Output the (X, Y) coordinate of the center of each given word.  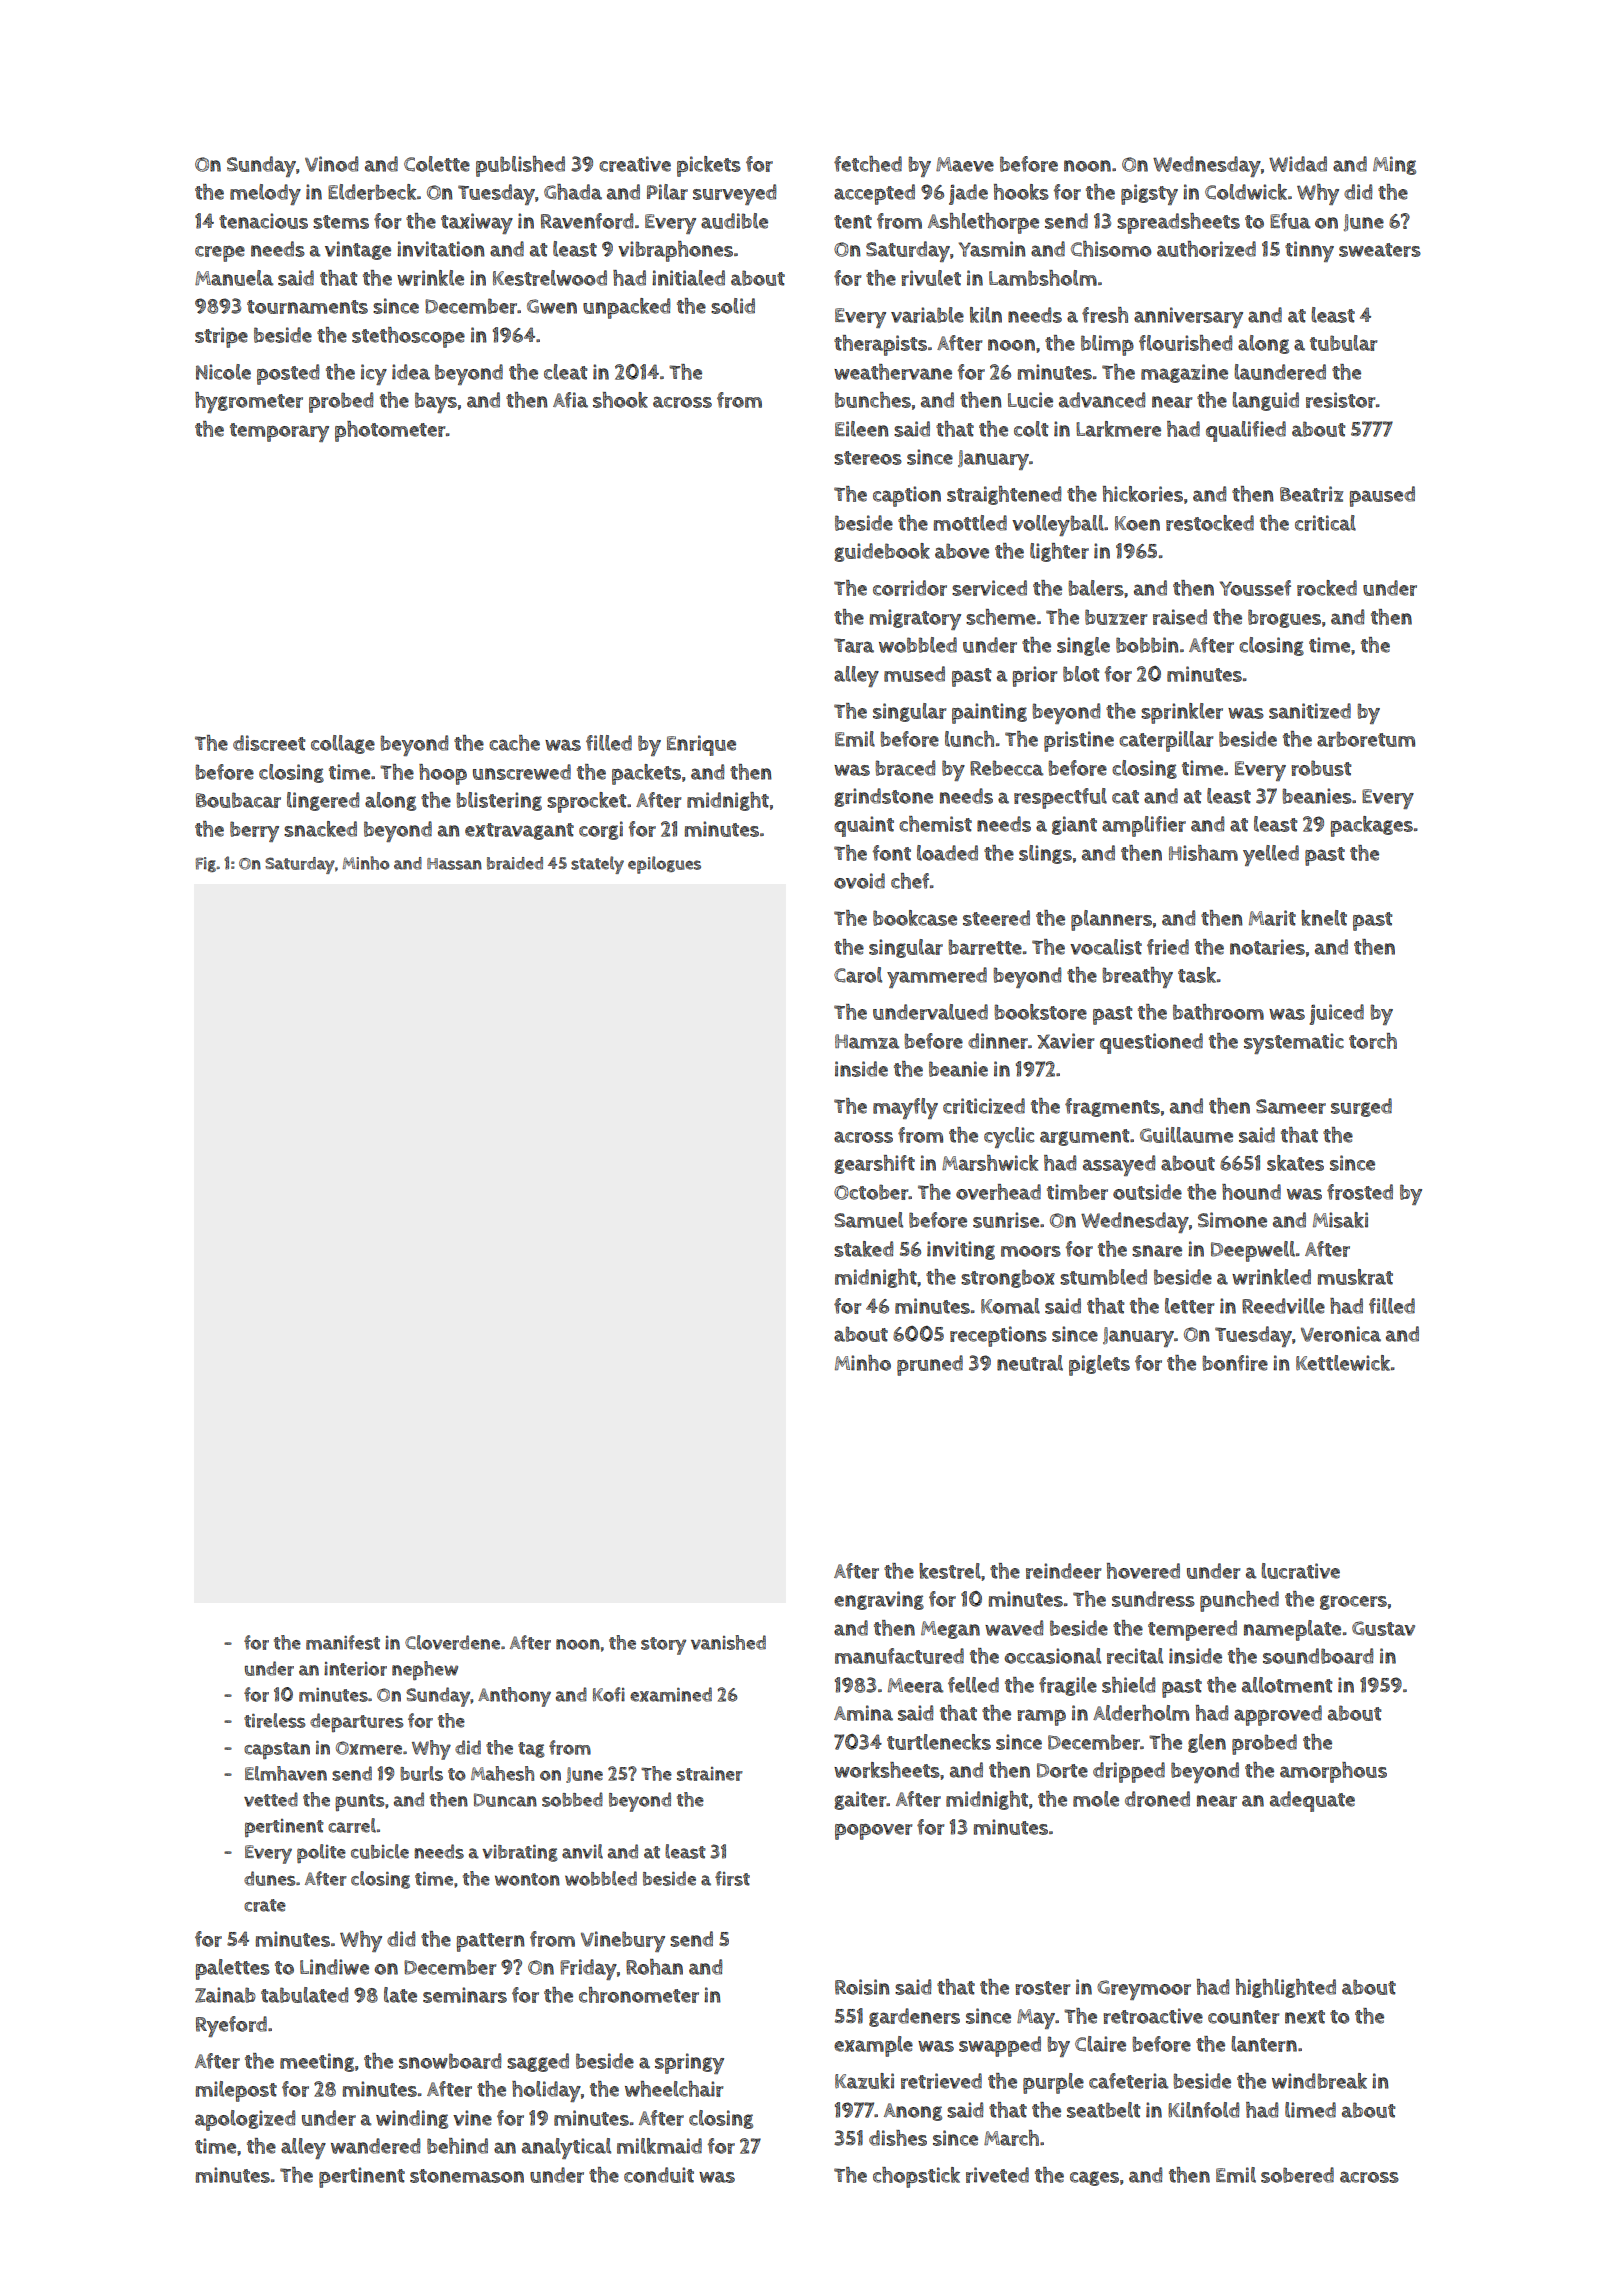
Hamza (867, 1041)
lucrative (1301, 1571)
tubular (1343, 343)
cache (514, 743)
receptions (998, 1336)
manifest (343, 1642)
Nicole (223, 372)
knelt (1324, 918)
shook (620, 400)
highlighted (1286, 1988)
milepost (236, 2091)
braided (515, 863)
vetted (271, 1799)
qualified (1246, 431)
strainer (710, 1774)
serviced (989, 588)
